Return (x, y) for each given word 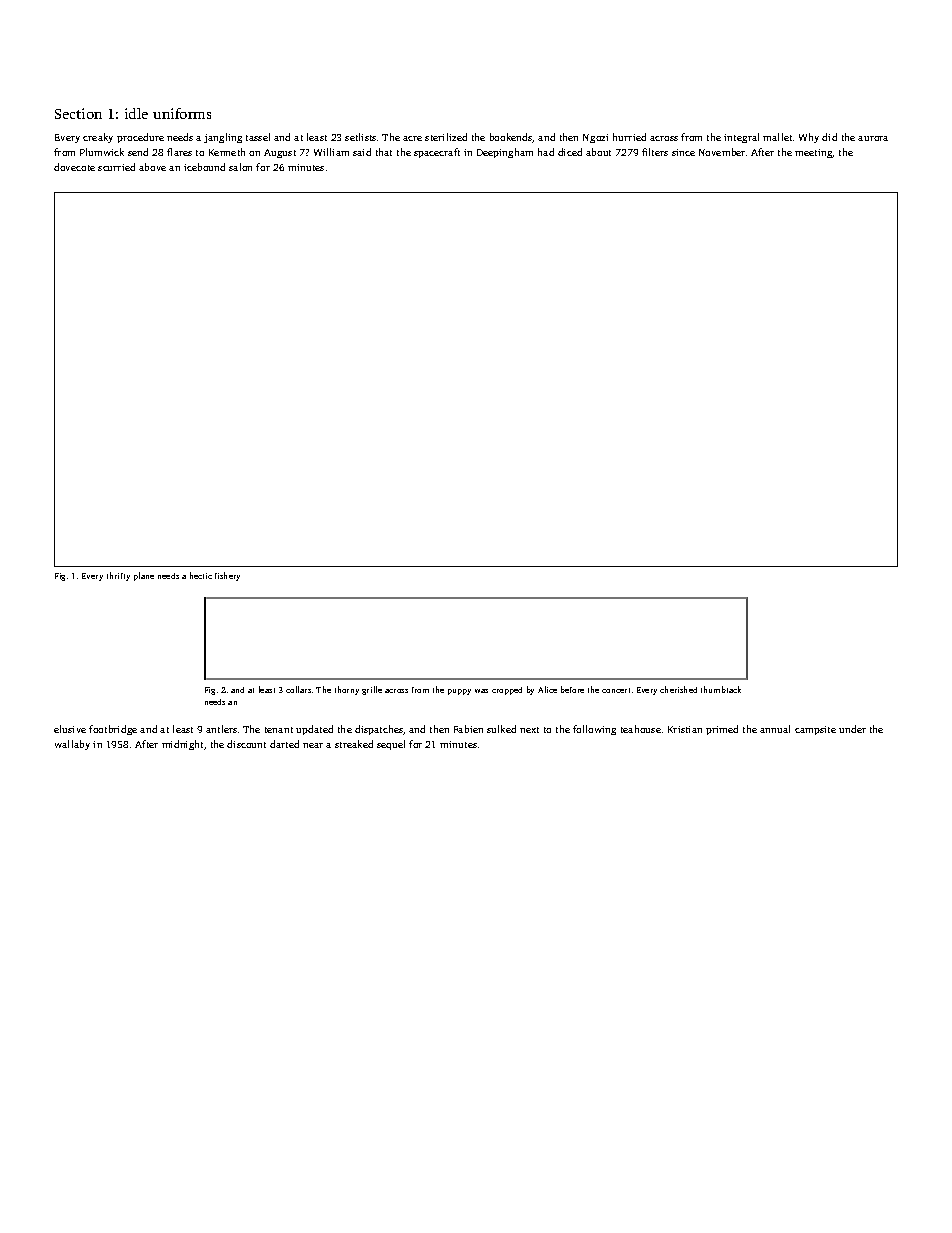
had (546, 152)
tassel (258, 137)
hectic (201, 575)
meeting (814, 153)
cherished (678, 689)
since (683, 152)
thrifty (118, 576)
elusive (70, 729)
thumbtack (721, 689)
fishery (227, 576)
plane (144, 576)
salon (240, 167)
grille (372, 690)
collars (298, 689)
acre (412, 138)
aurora (873, 138)
